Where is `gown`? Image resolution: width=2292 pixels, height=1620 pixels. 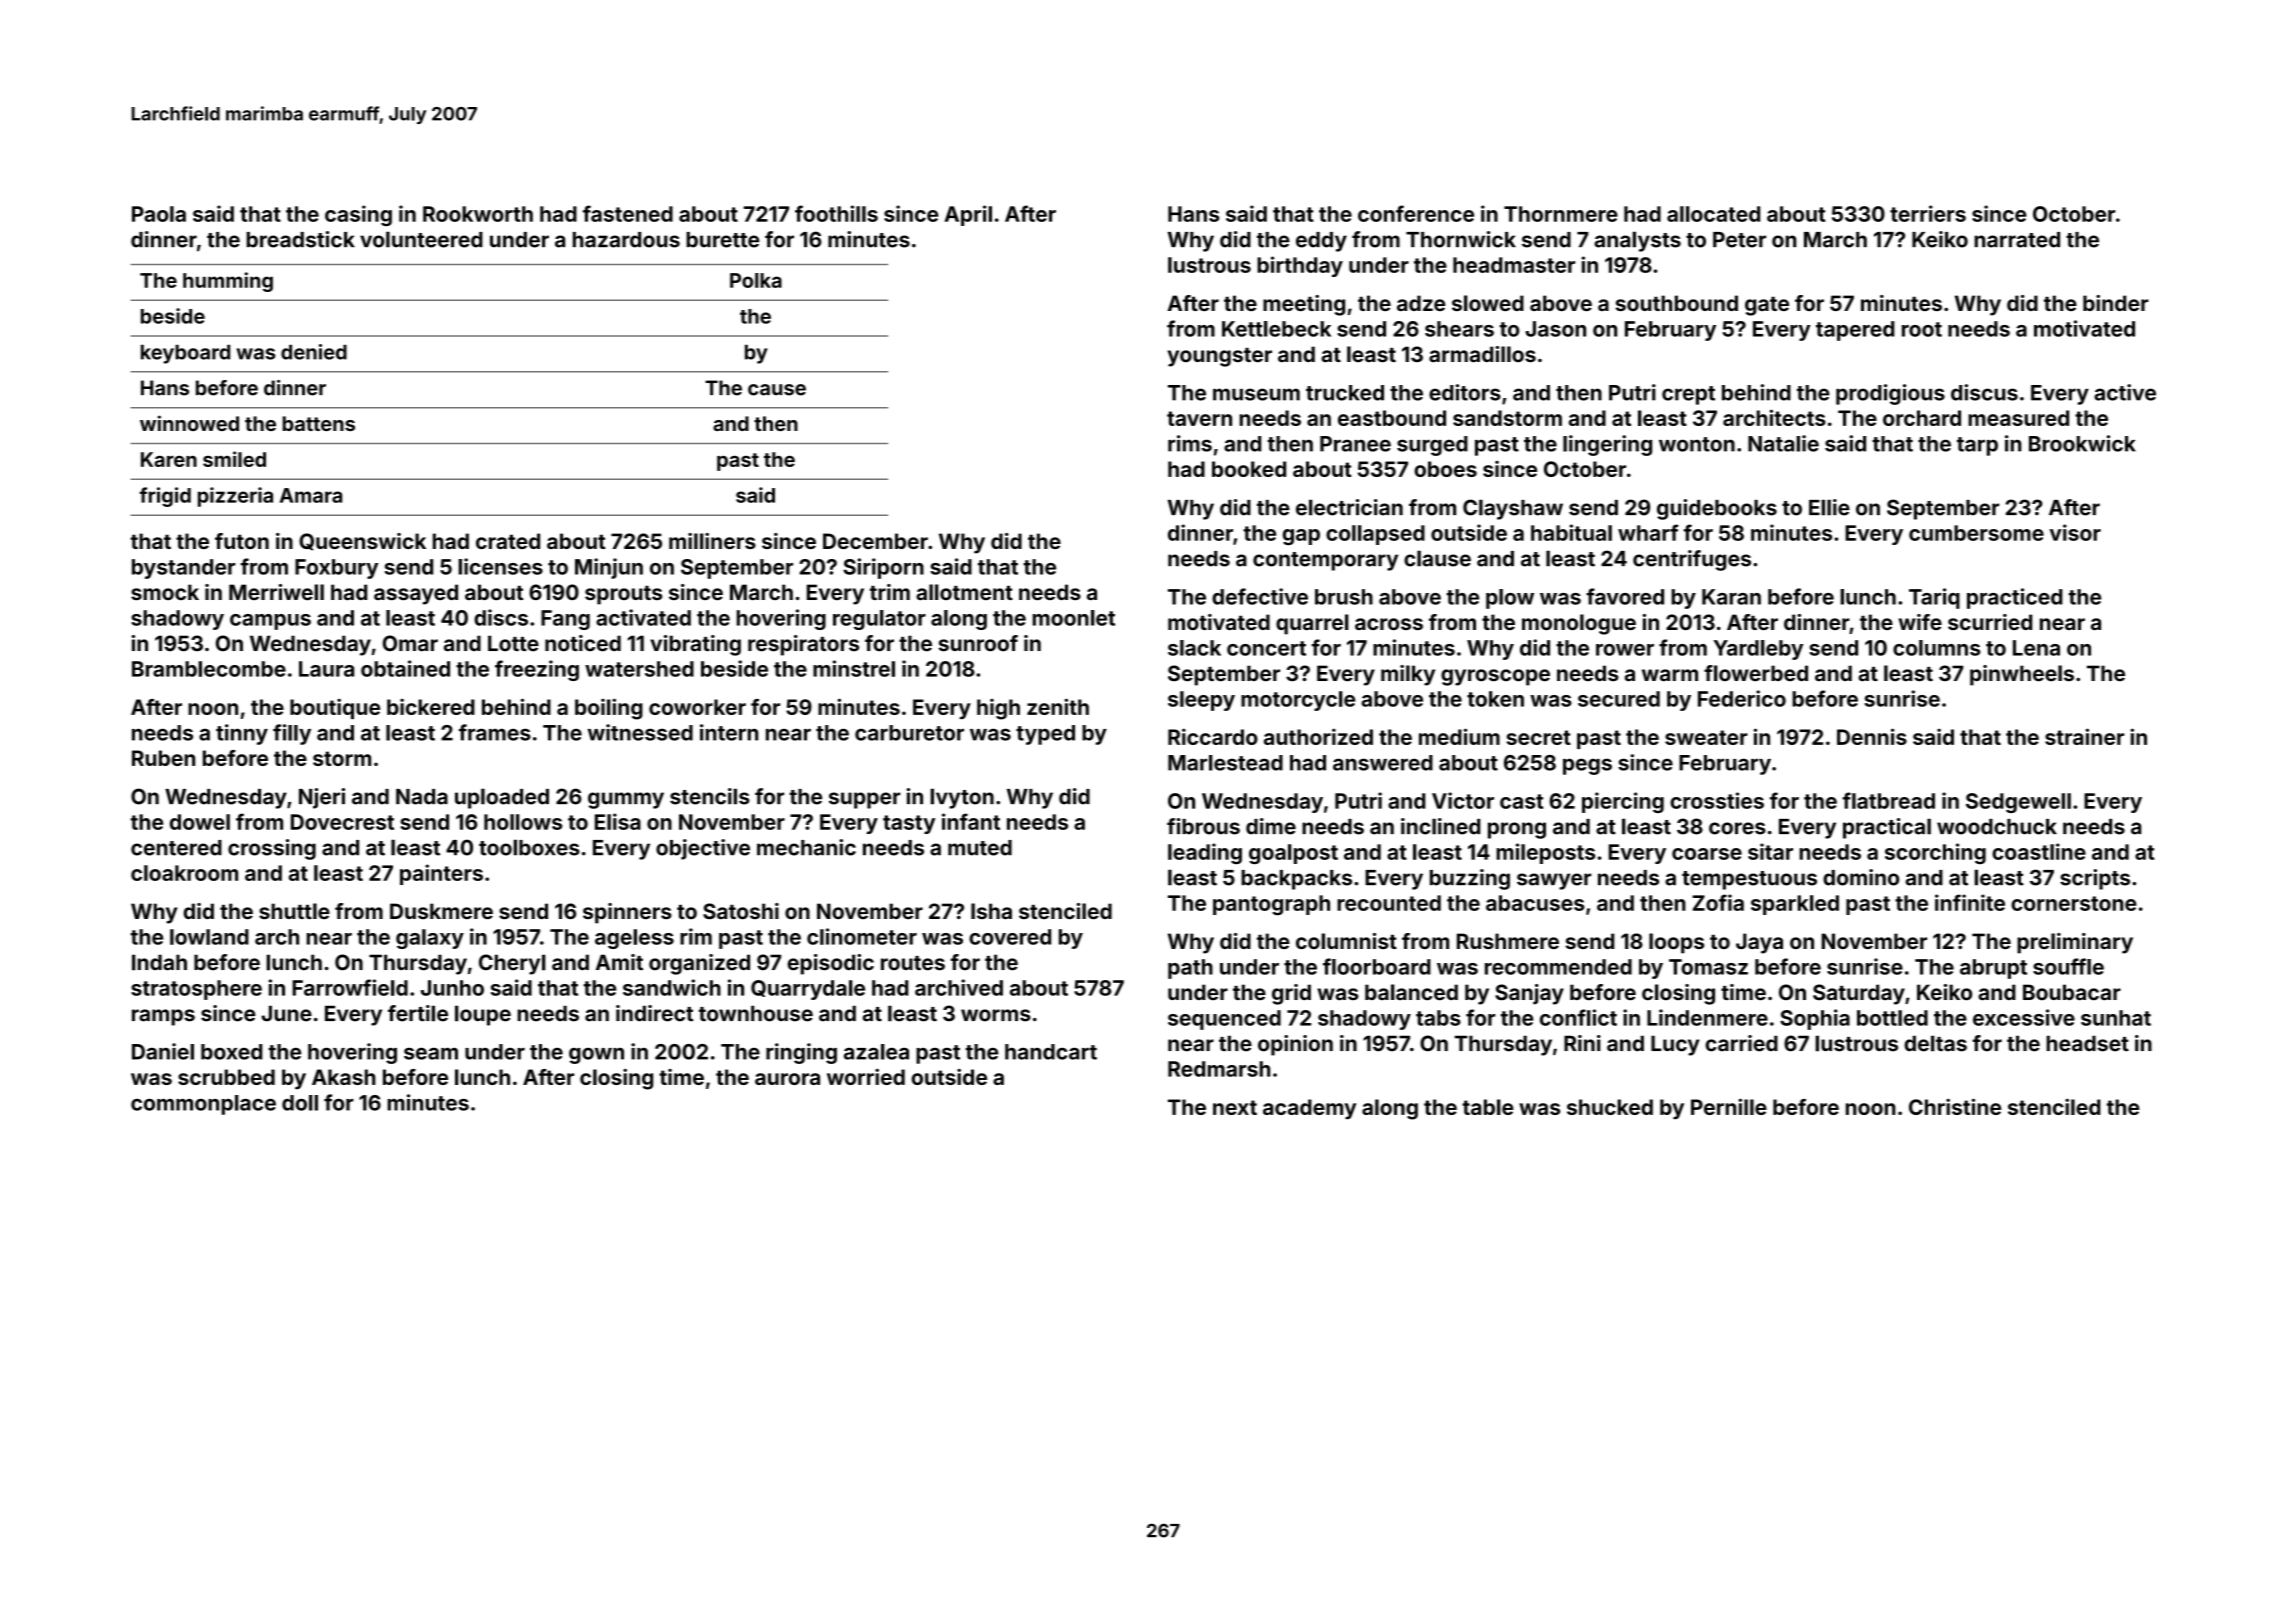
gown is located at coordinates (596, 1055).
